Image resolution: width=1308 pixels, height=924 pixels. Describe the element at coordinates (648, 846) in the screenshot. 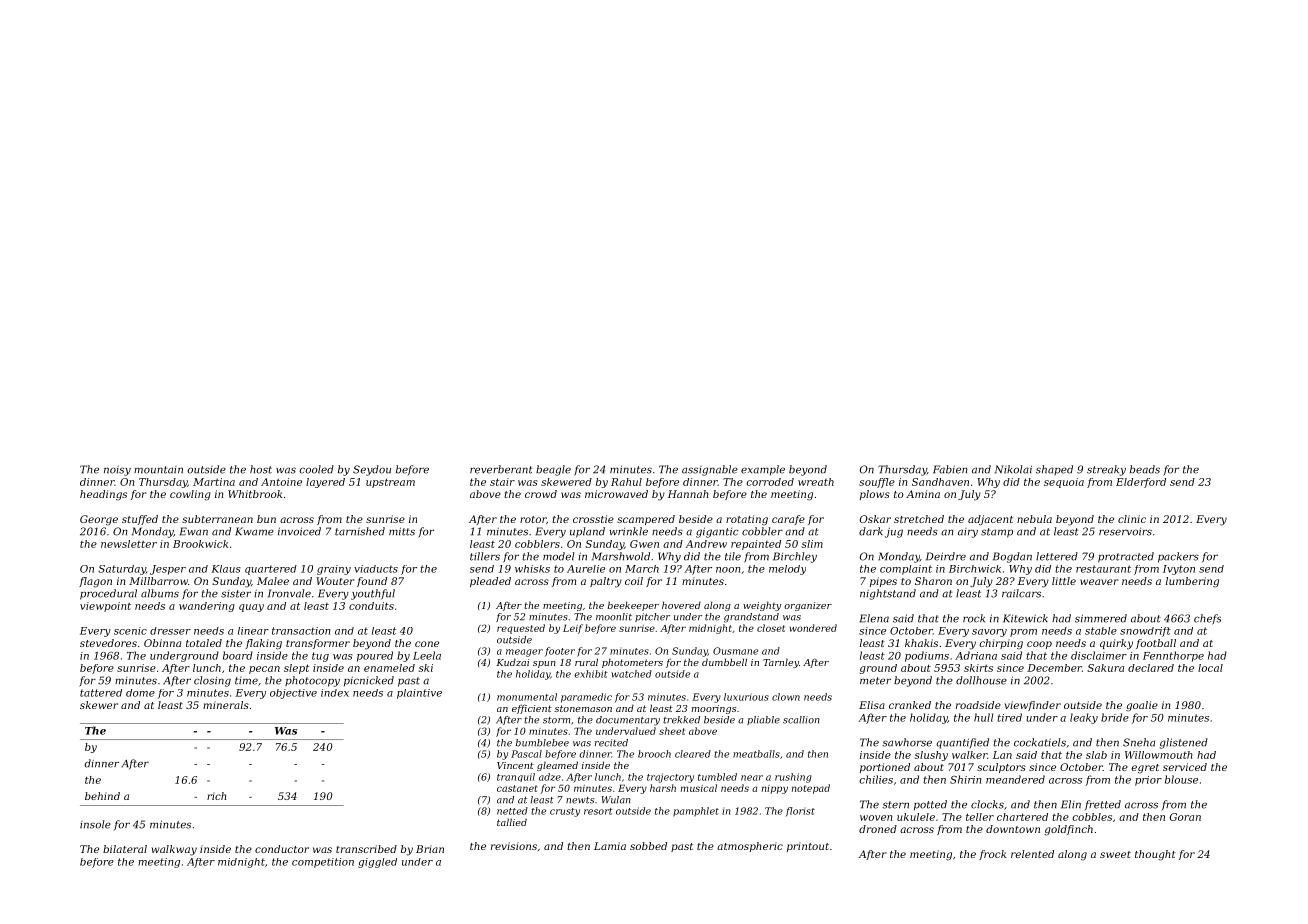

I see `sobbed` at that location.
